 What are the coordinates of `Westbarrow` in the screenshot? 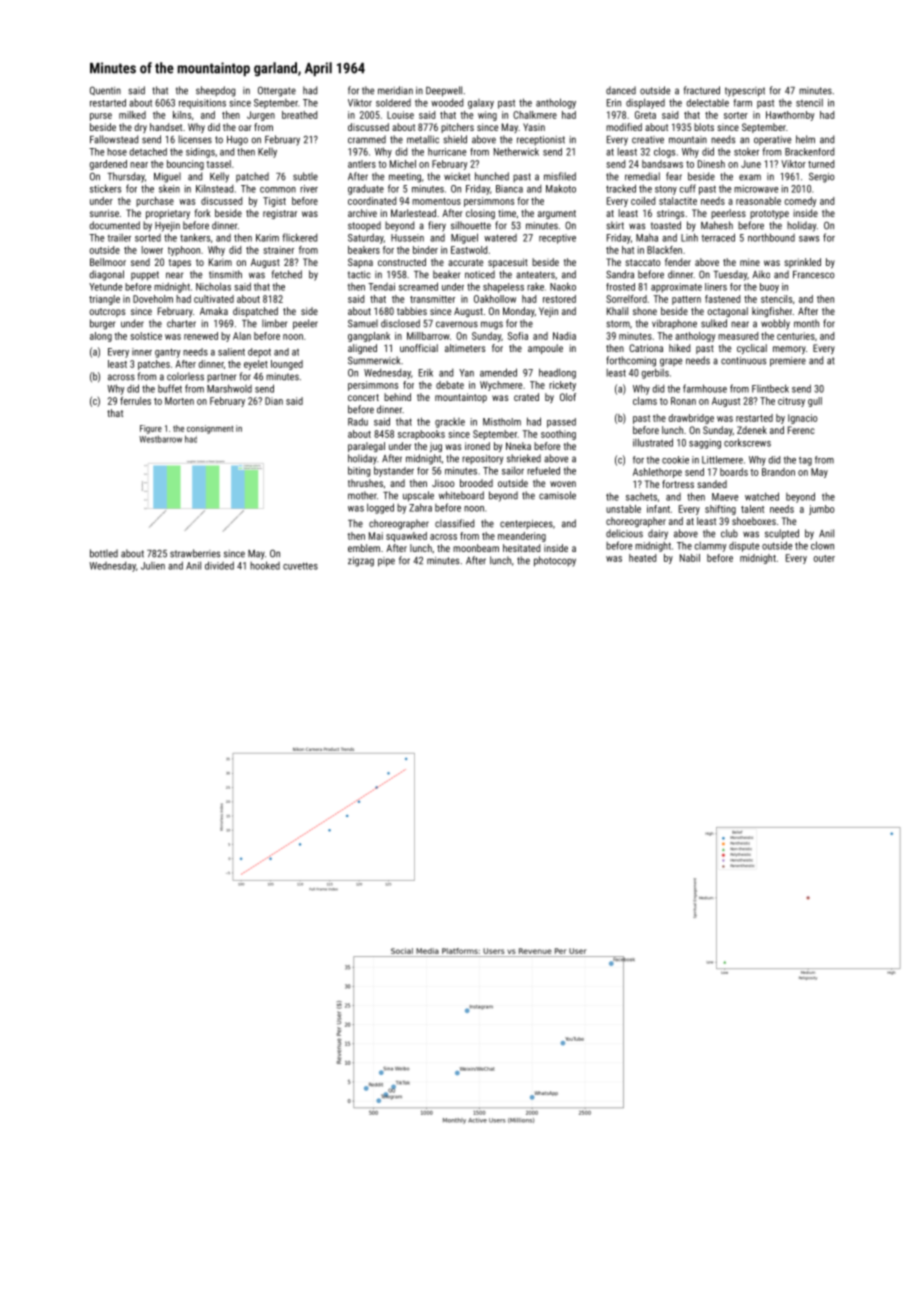 It's located at (160, 439).
